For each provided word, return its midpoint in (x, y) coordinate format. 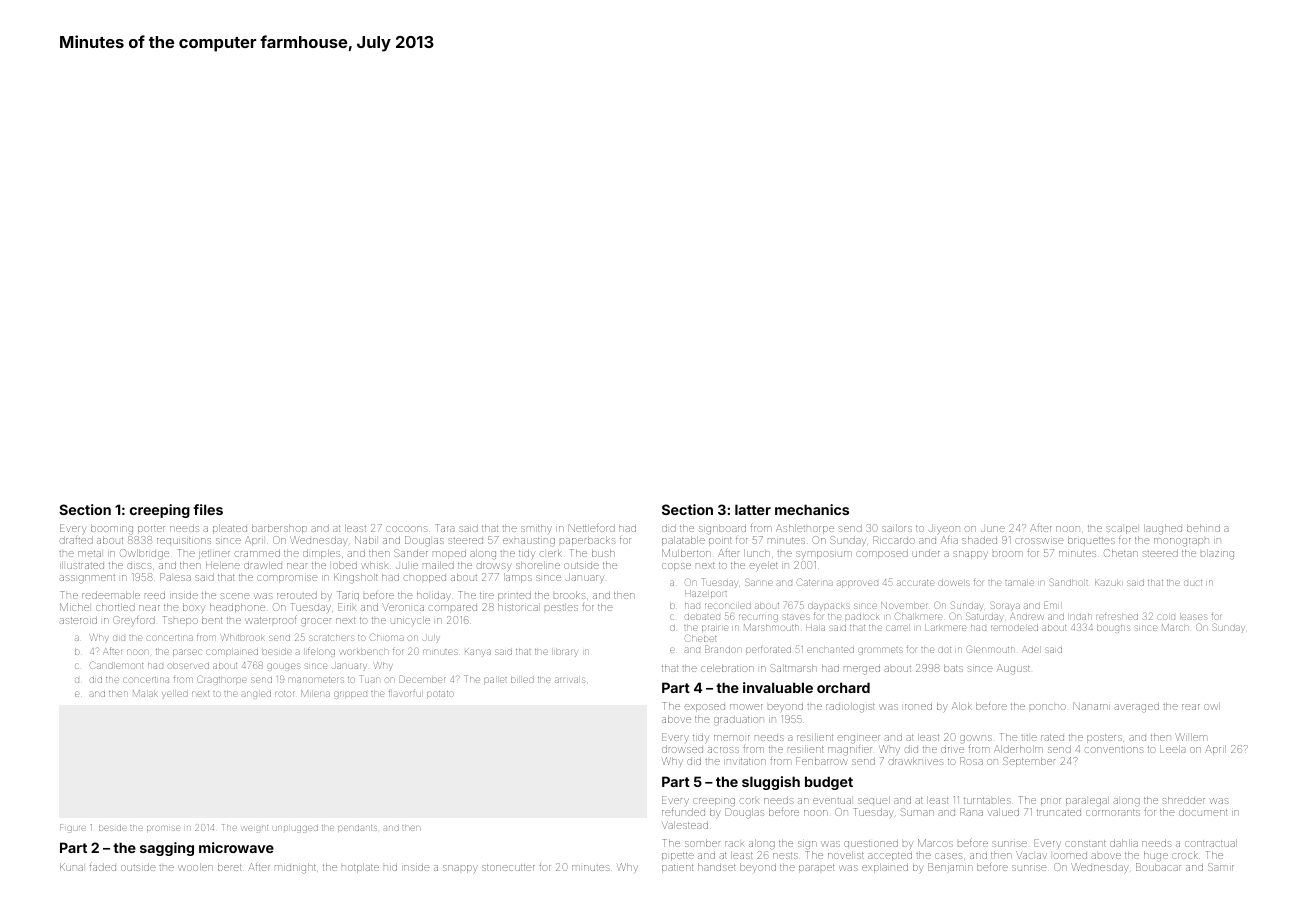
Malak (145, 693)
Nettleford (591, 528)
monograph (1181, 542)
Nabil (365, 540)
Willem (1191, 737)
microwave (236, 847)
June (993, 529)
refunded (683, 812)
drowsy (494, 566)
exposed (705, 708)
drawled (263, 565)
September (1029, 762)
